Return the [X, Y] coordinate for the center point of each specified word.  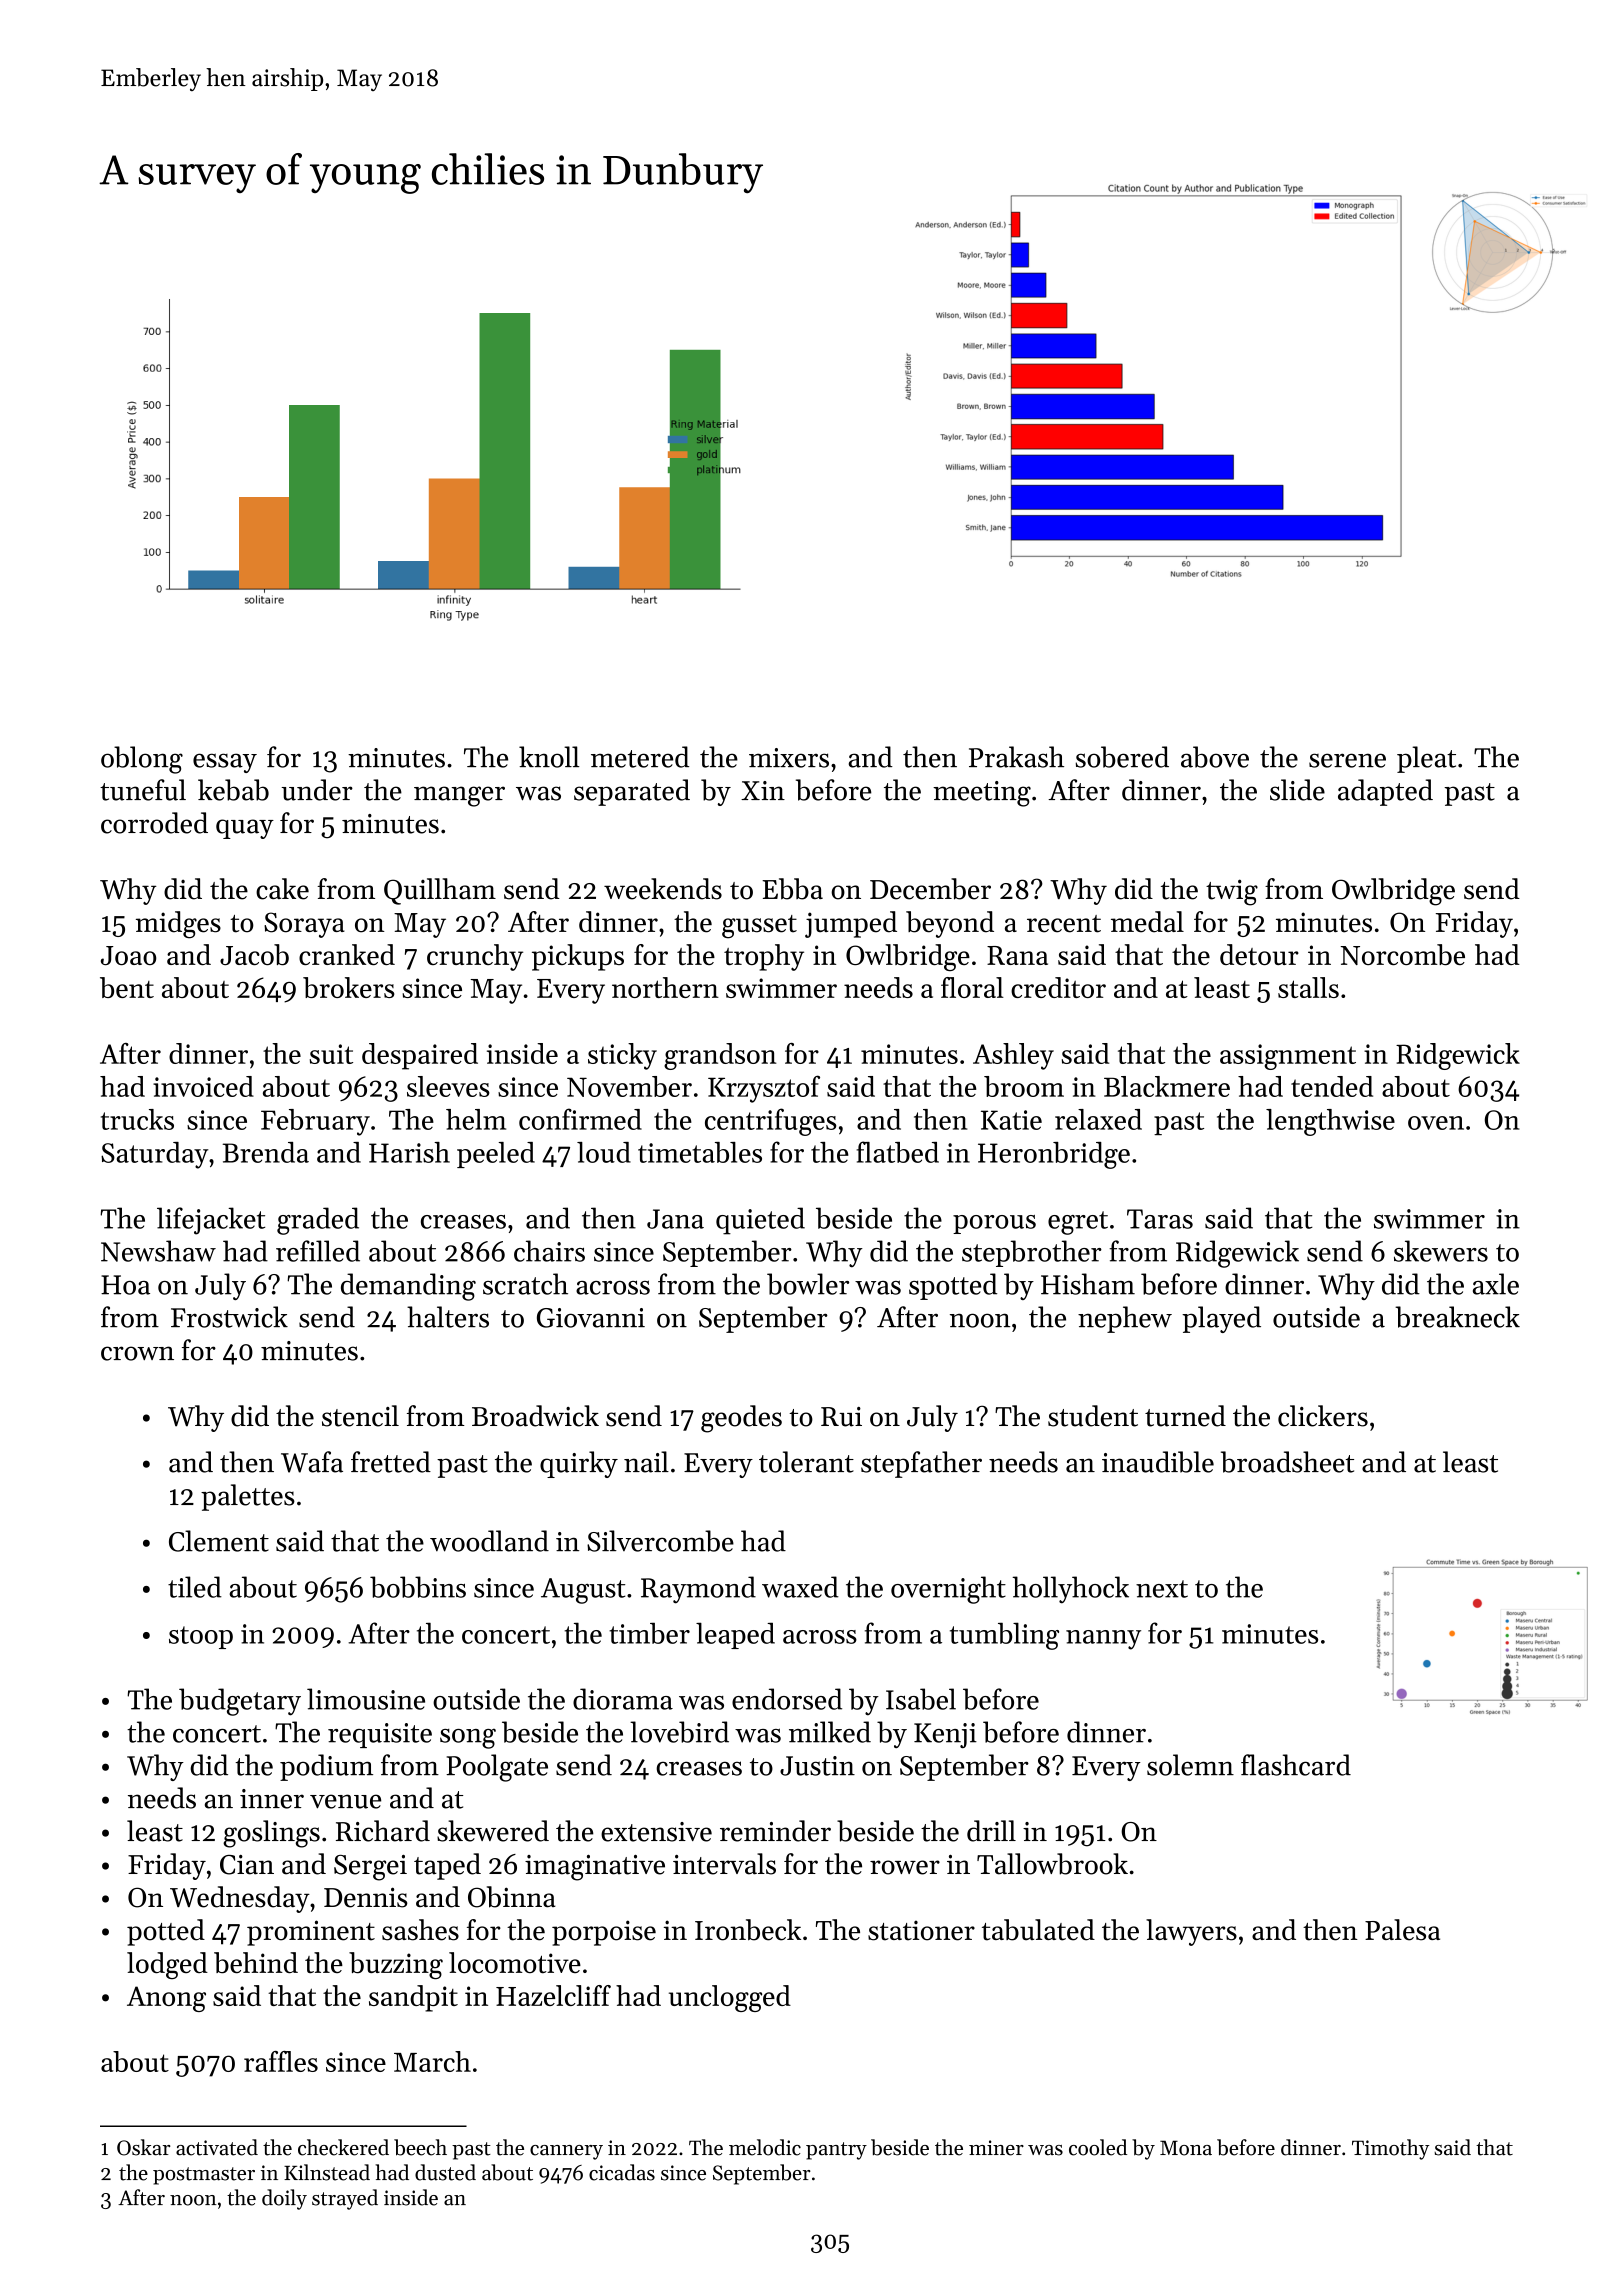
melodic [765, 2147]
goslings [271, 1834]
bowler [808, 1284]
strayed [345, 2199]
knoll [549, 757]
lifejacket [211, 1221]
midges [178, 925]
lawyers [1191, 1932]
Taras [1160, 1219]
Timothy [1390, 2149]
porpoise [604, 1933]
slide [1297, 790]
